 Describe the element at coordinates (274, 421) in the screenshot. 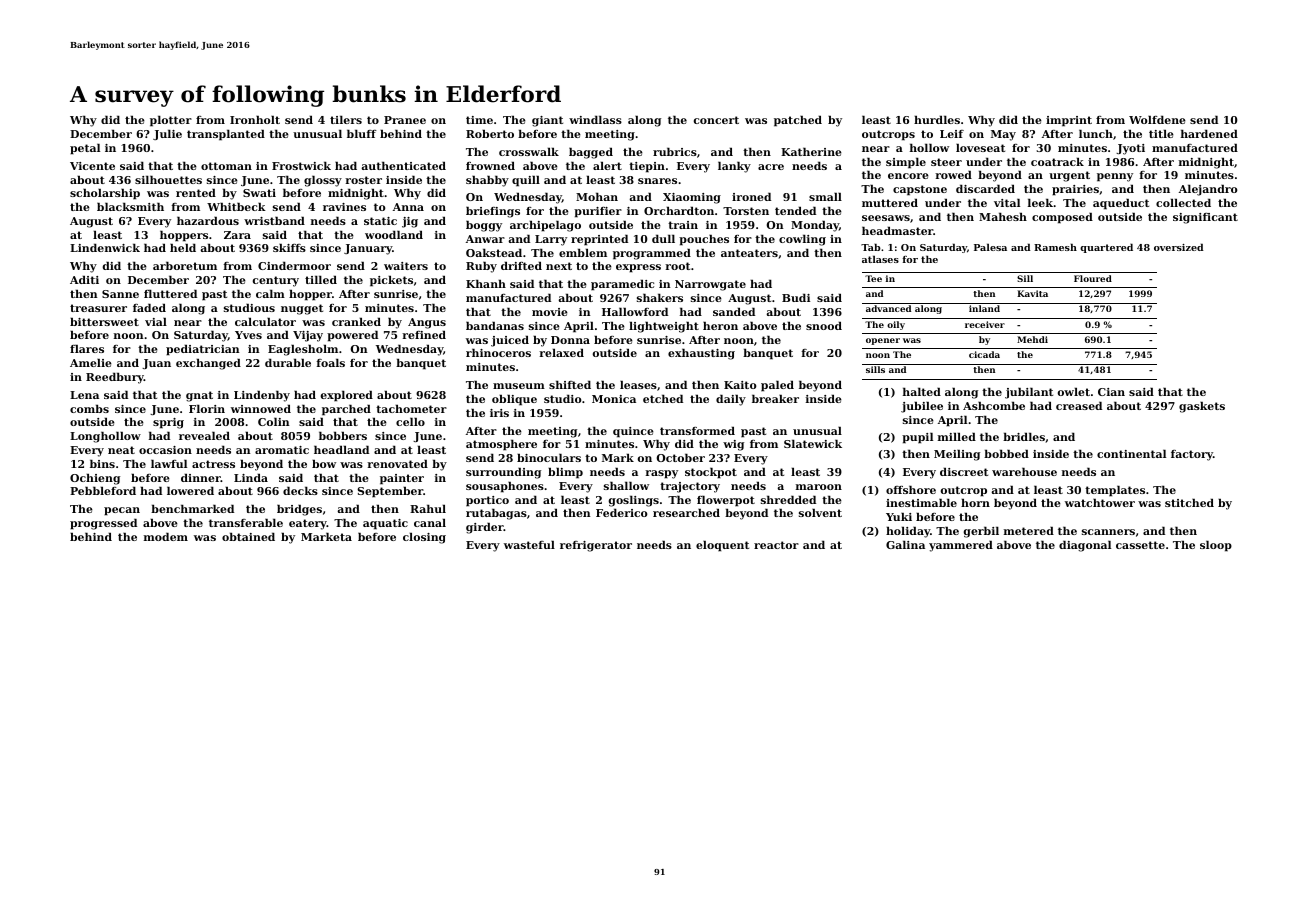

I see `Colin` at that location.
